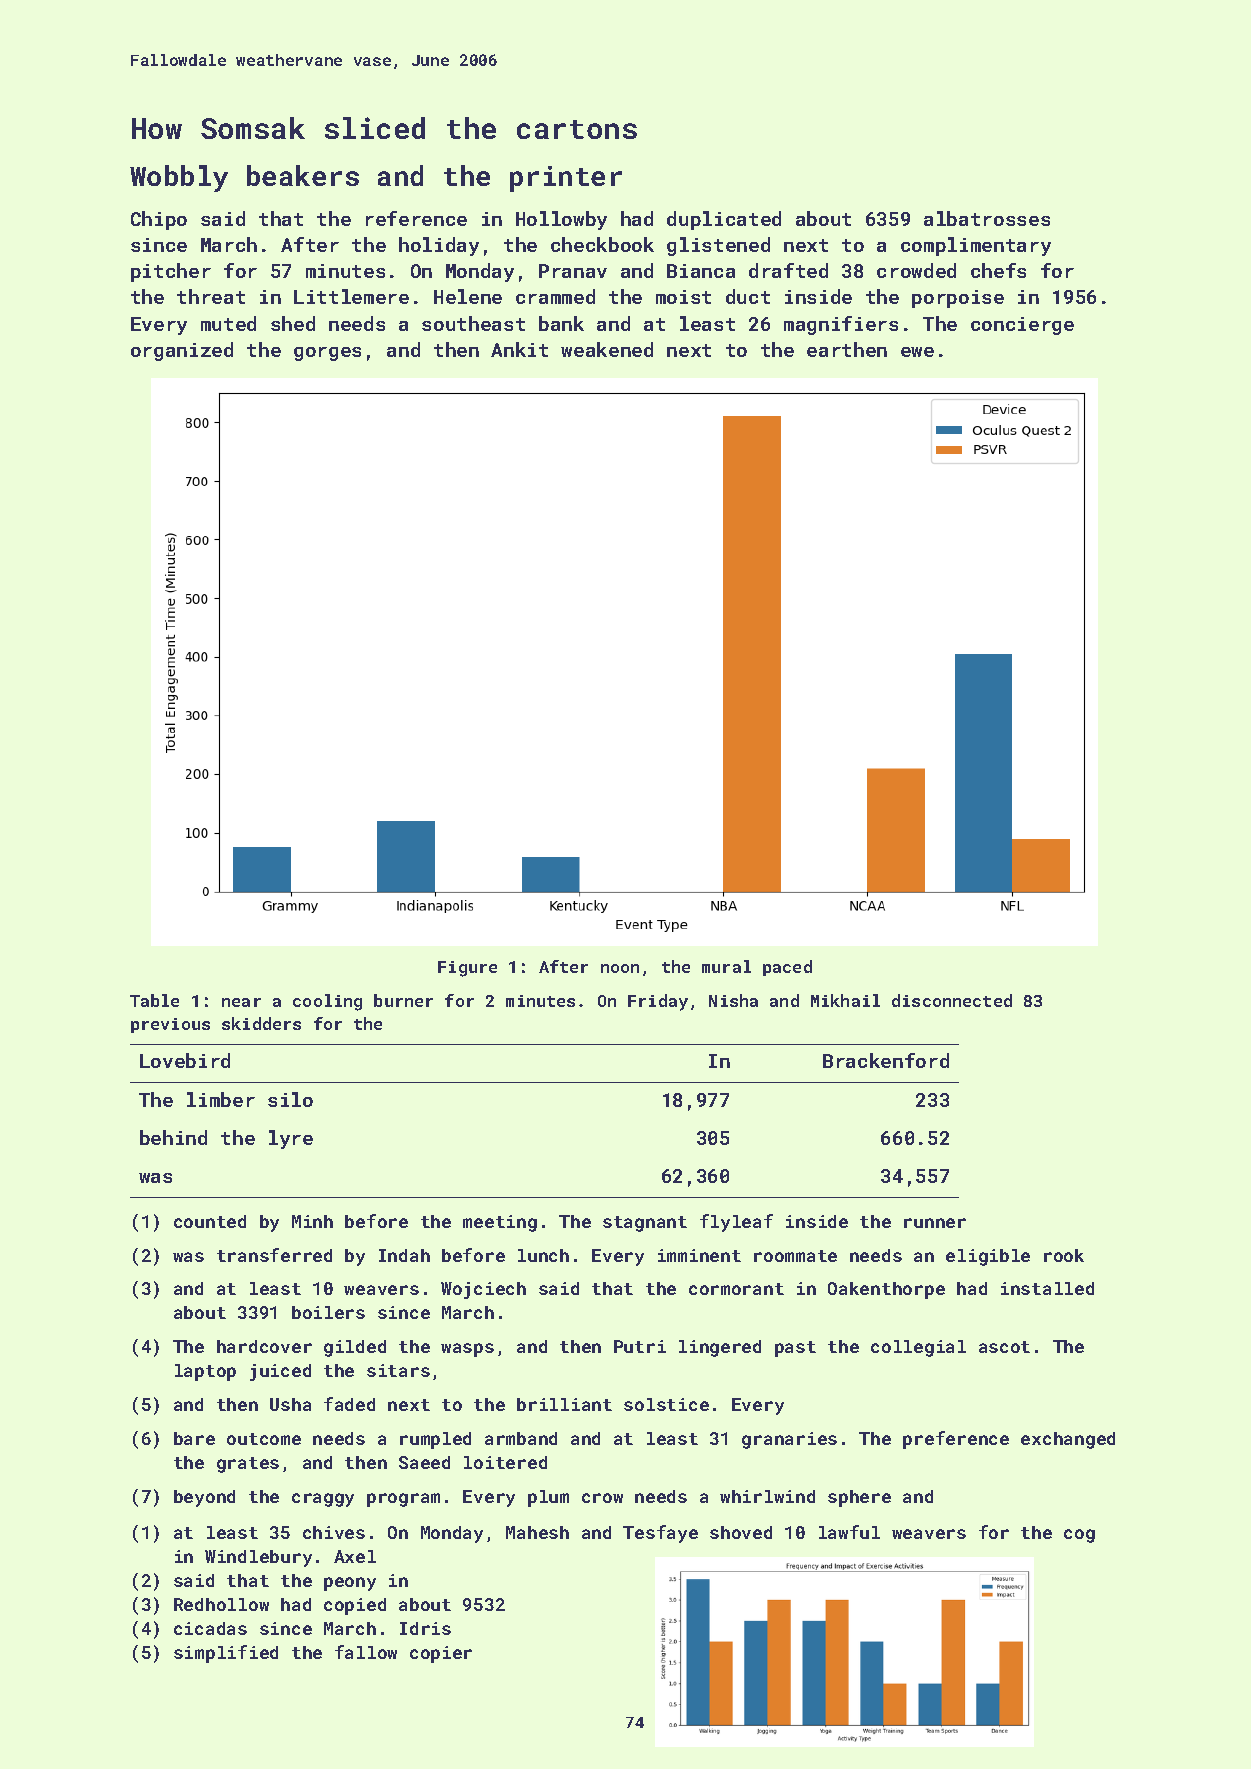 The width and height of the page is (1251, 1769). What do you see at coordinates (226, 1654) in the page?
I see `simplified` at bounding box center [226, 1654].
